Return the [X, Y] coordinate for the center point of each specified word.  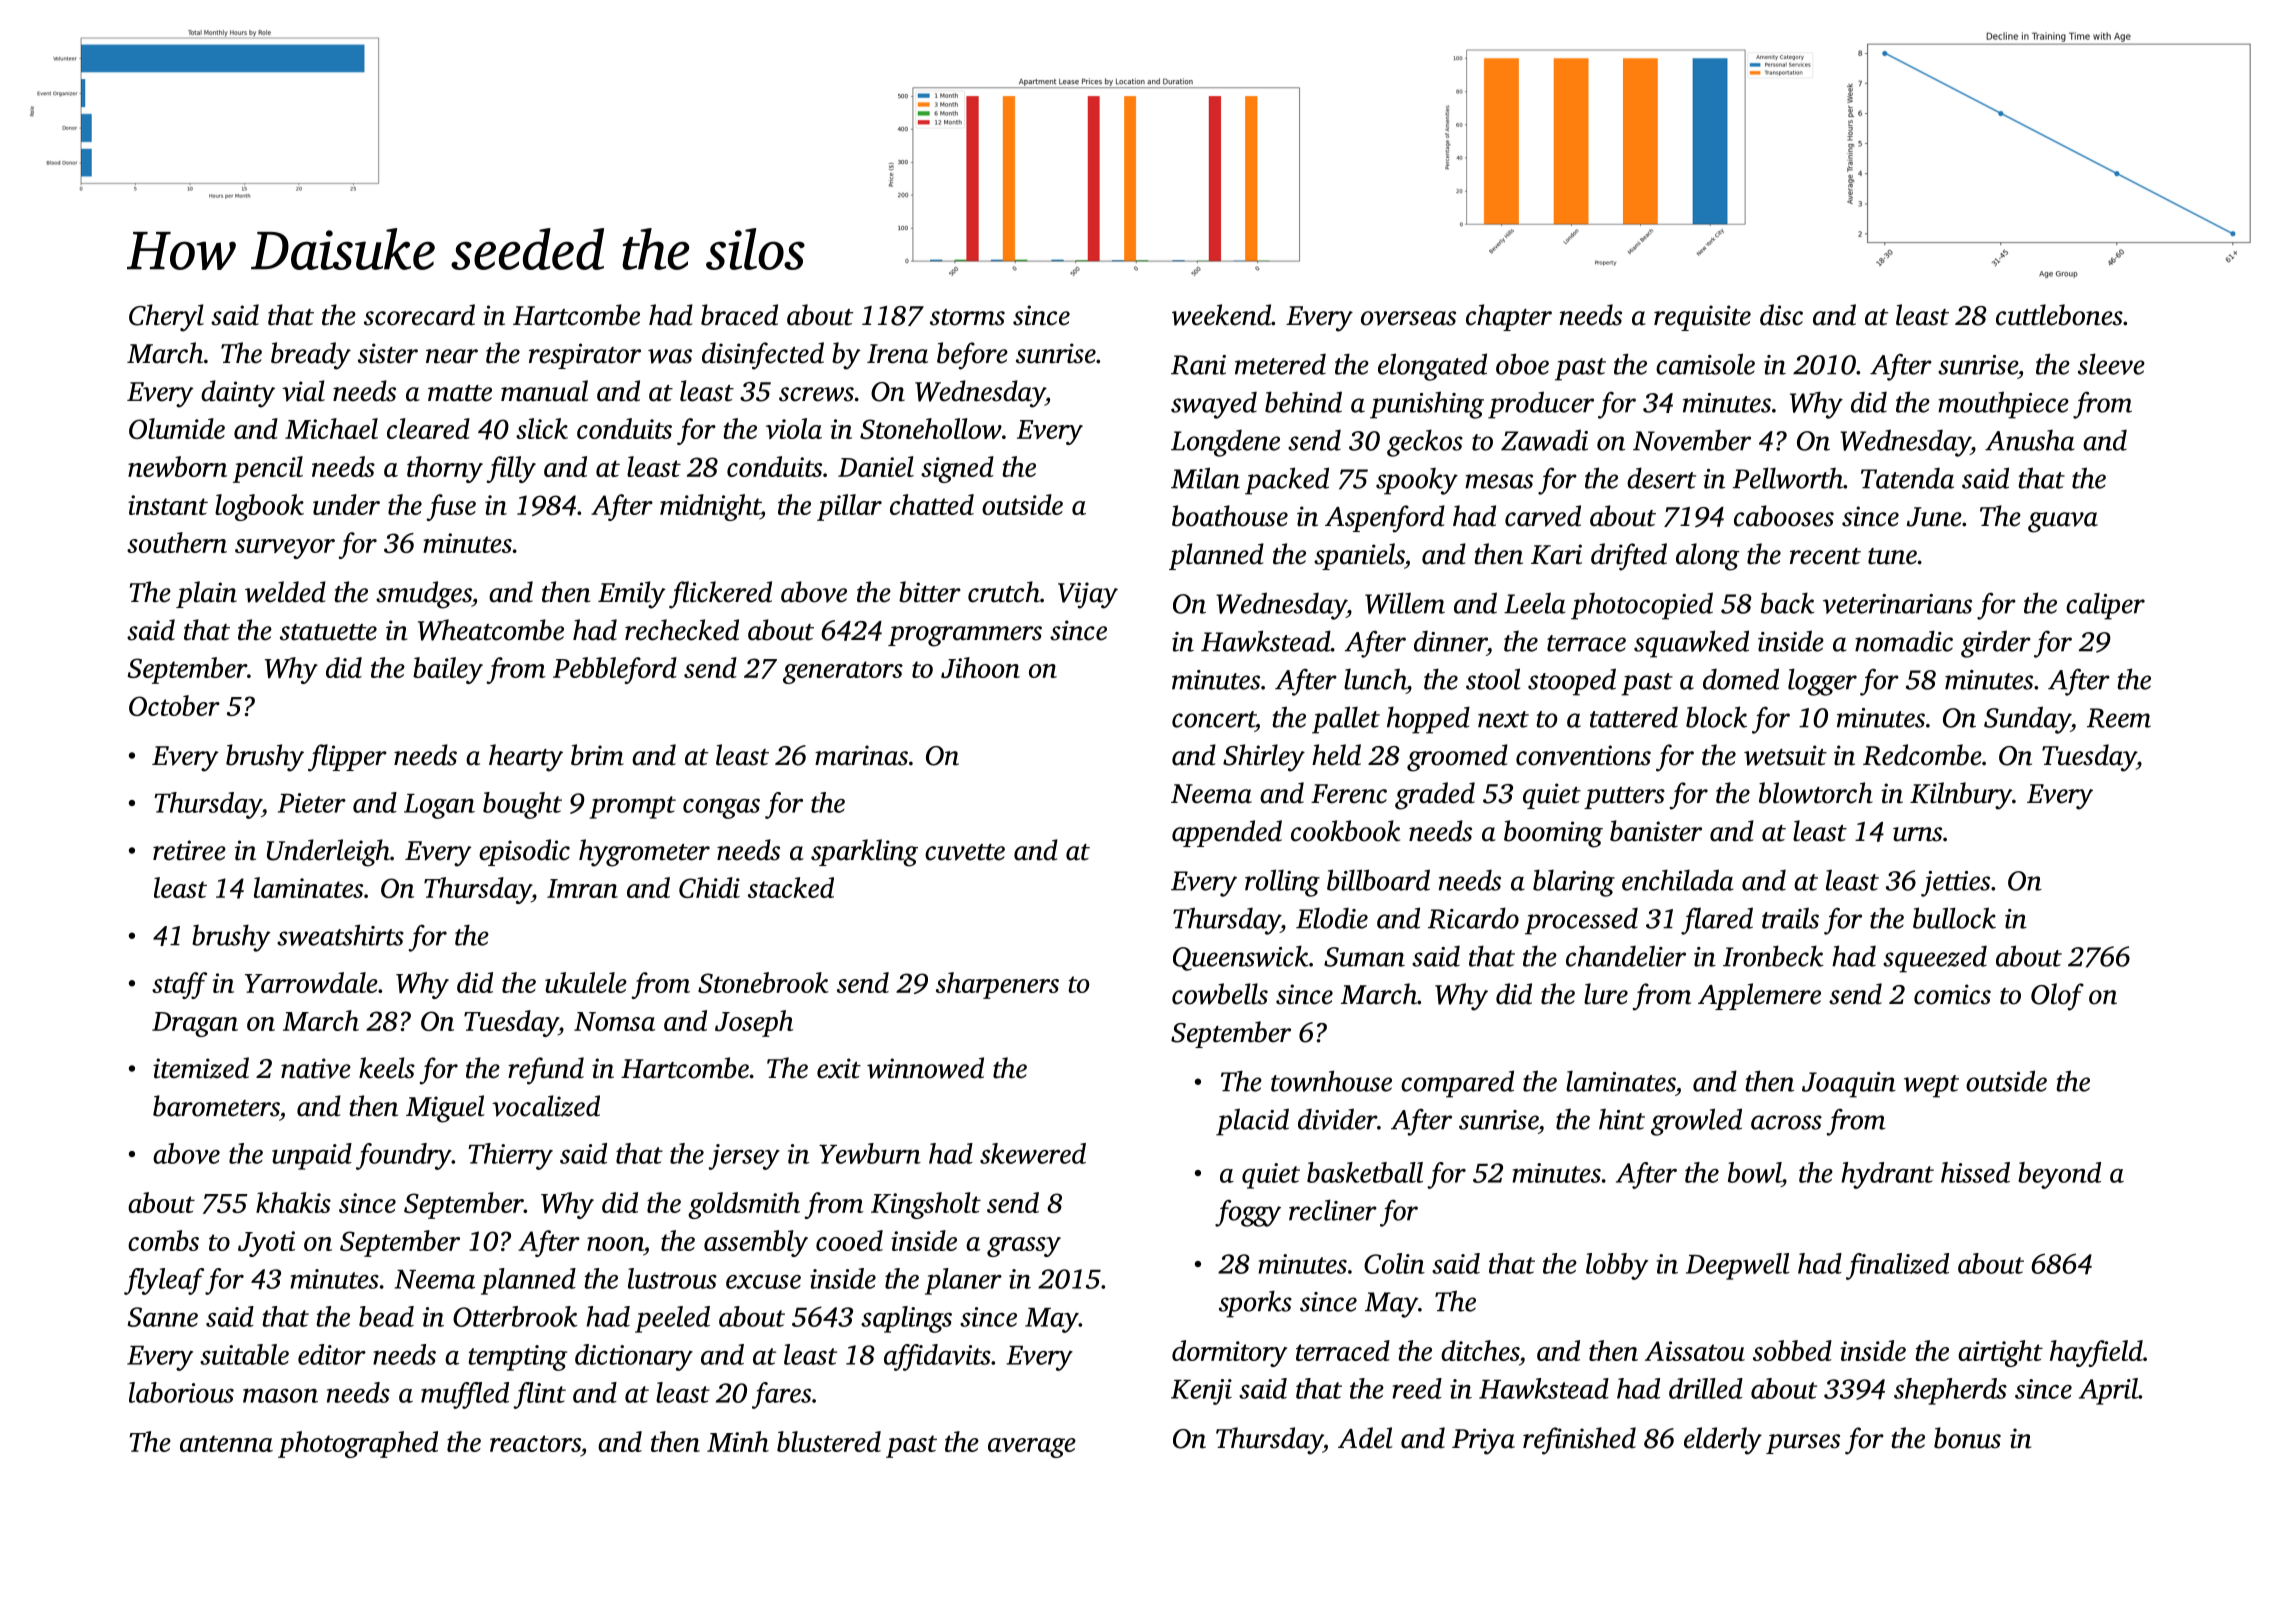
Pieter [312, 803]
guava [2063, 522]
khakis [293, 1202]
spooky [1417, 481]
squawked [1691, 644]
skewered [1033, 1153]
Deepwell [1738, 1266]
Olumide [177, 428]
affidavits [937, 1357]
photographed [358, 1444]
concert [1213, 719]
